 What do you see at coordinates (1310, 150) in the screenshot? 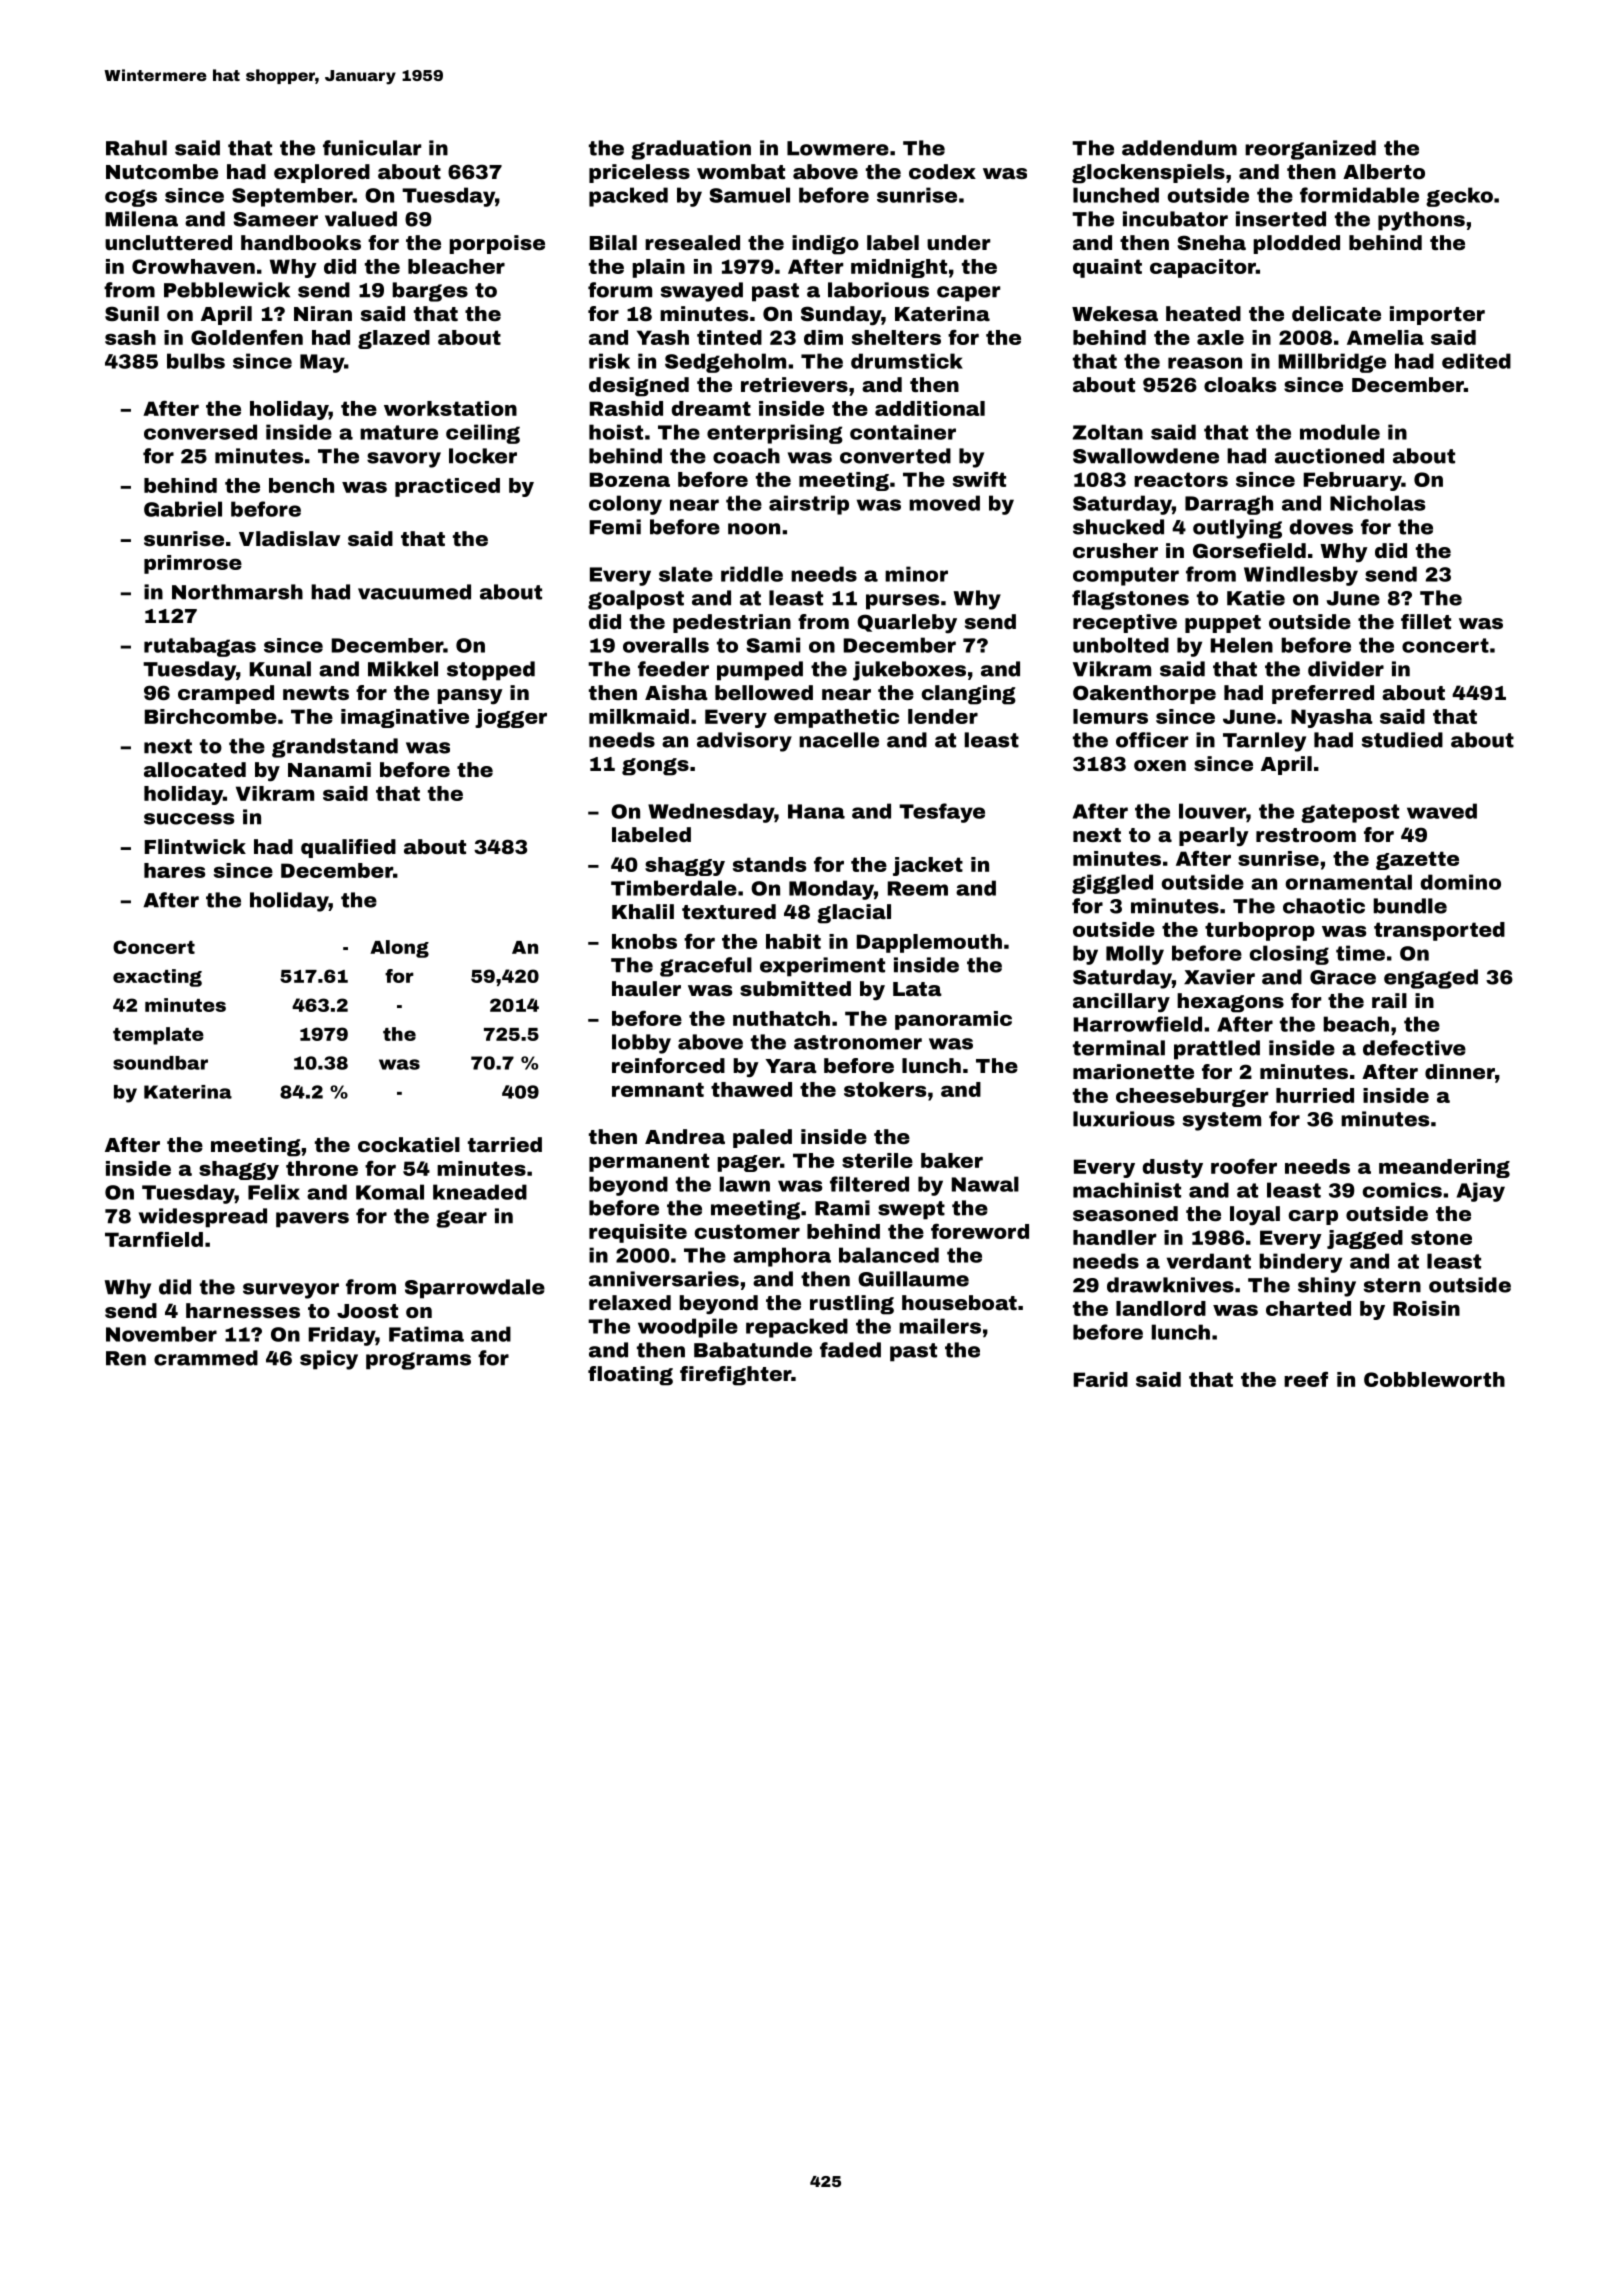
I see `reorganized` at bounding box center [1310, 150].
